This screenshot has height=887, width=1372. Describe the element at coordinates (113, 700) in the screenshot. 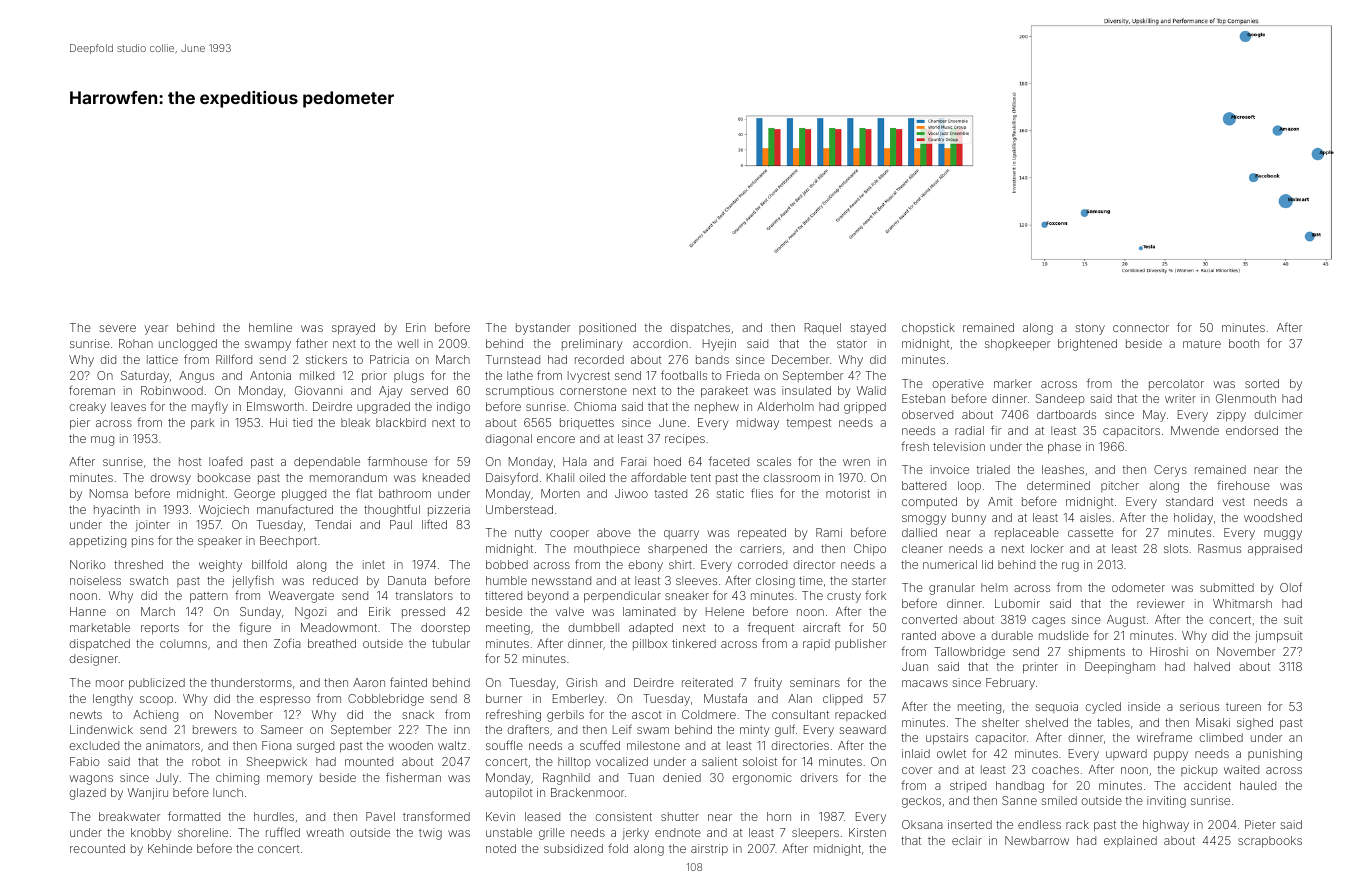

I see `lengthy` at that location.
